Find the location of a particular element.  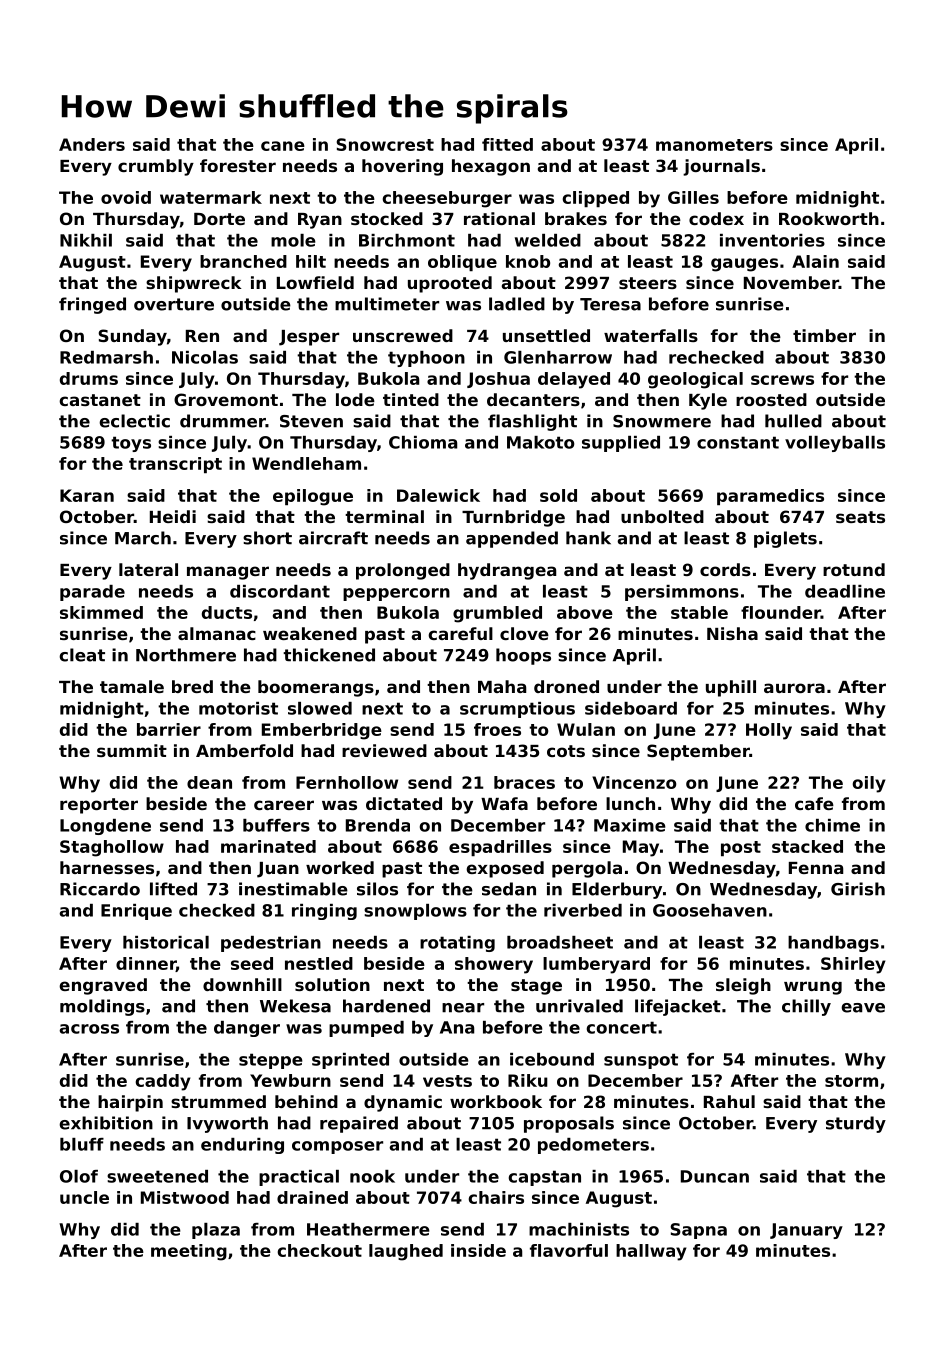

cheeseburger is located at coordinates (447, 199).
